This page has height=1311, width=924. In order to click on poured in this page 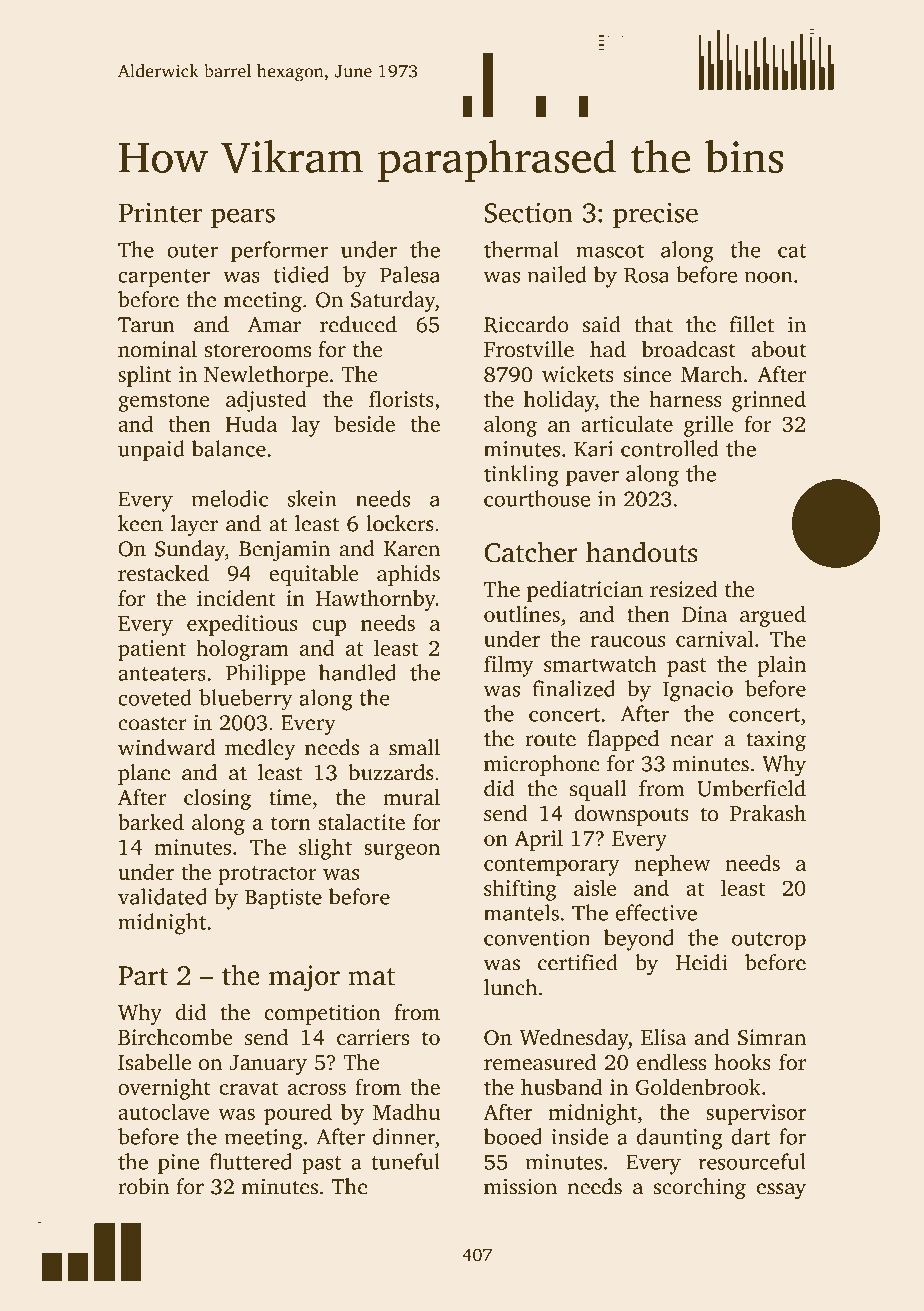, I will do `click(298, 1114)`.
